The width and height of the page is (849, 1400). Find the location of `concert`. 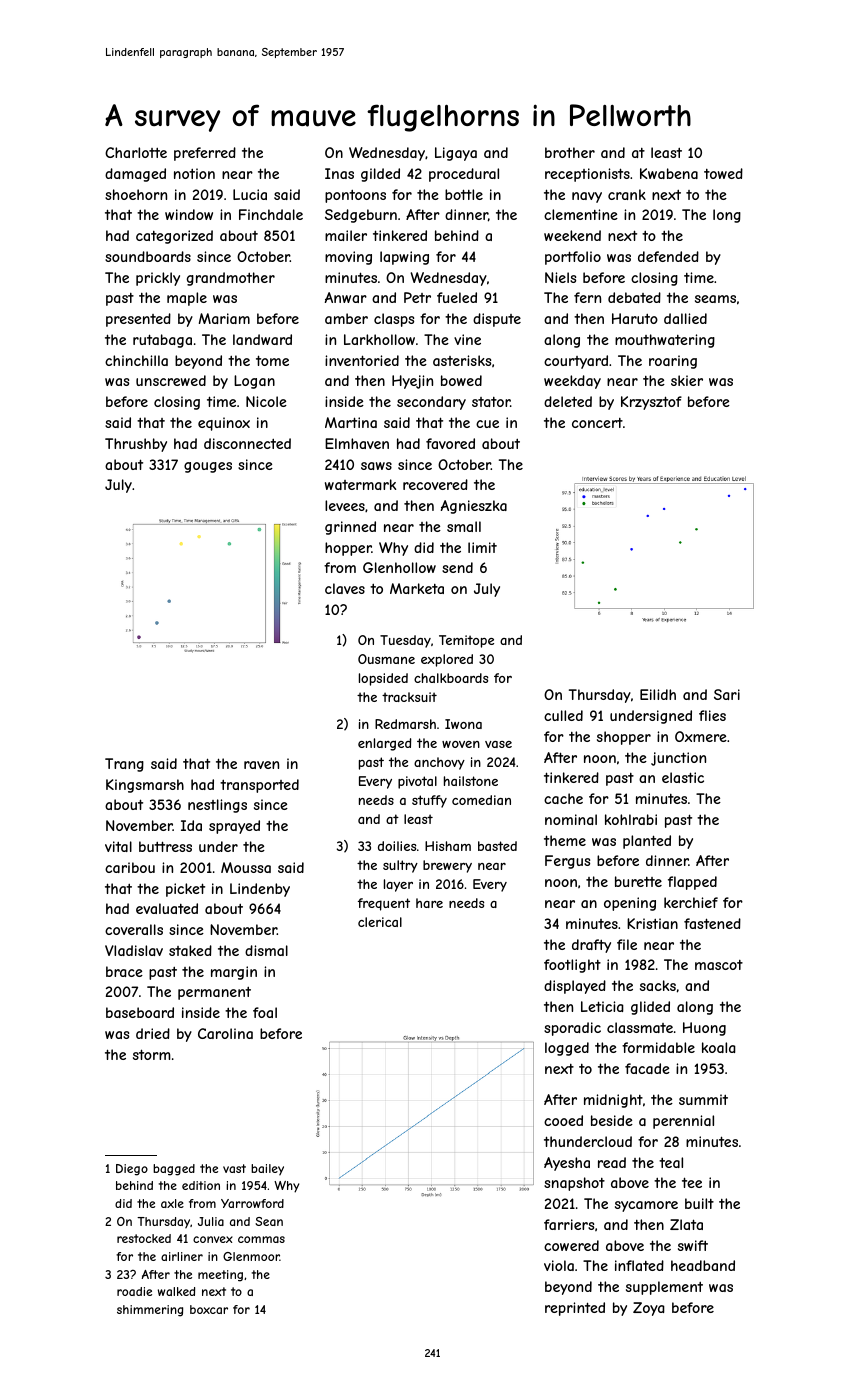

concert is located at coordinates (597, 423).
